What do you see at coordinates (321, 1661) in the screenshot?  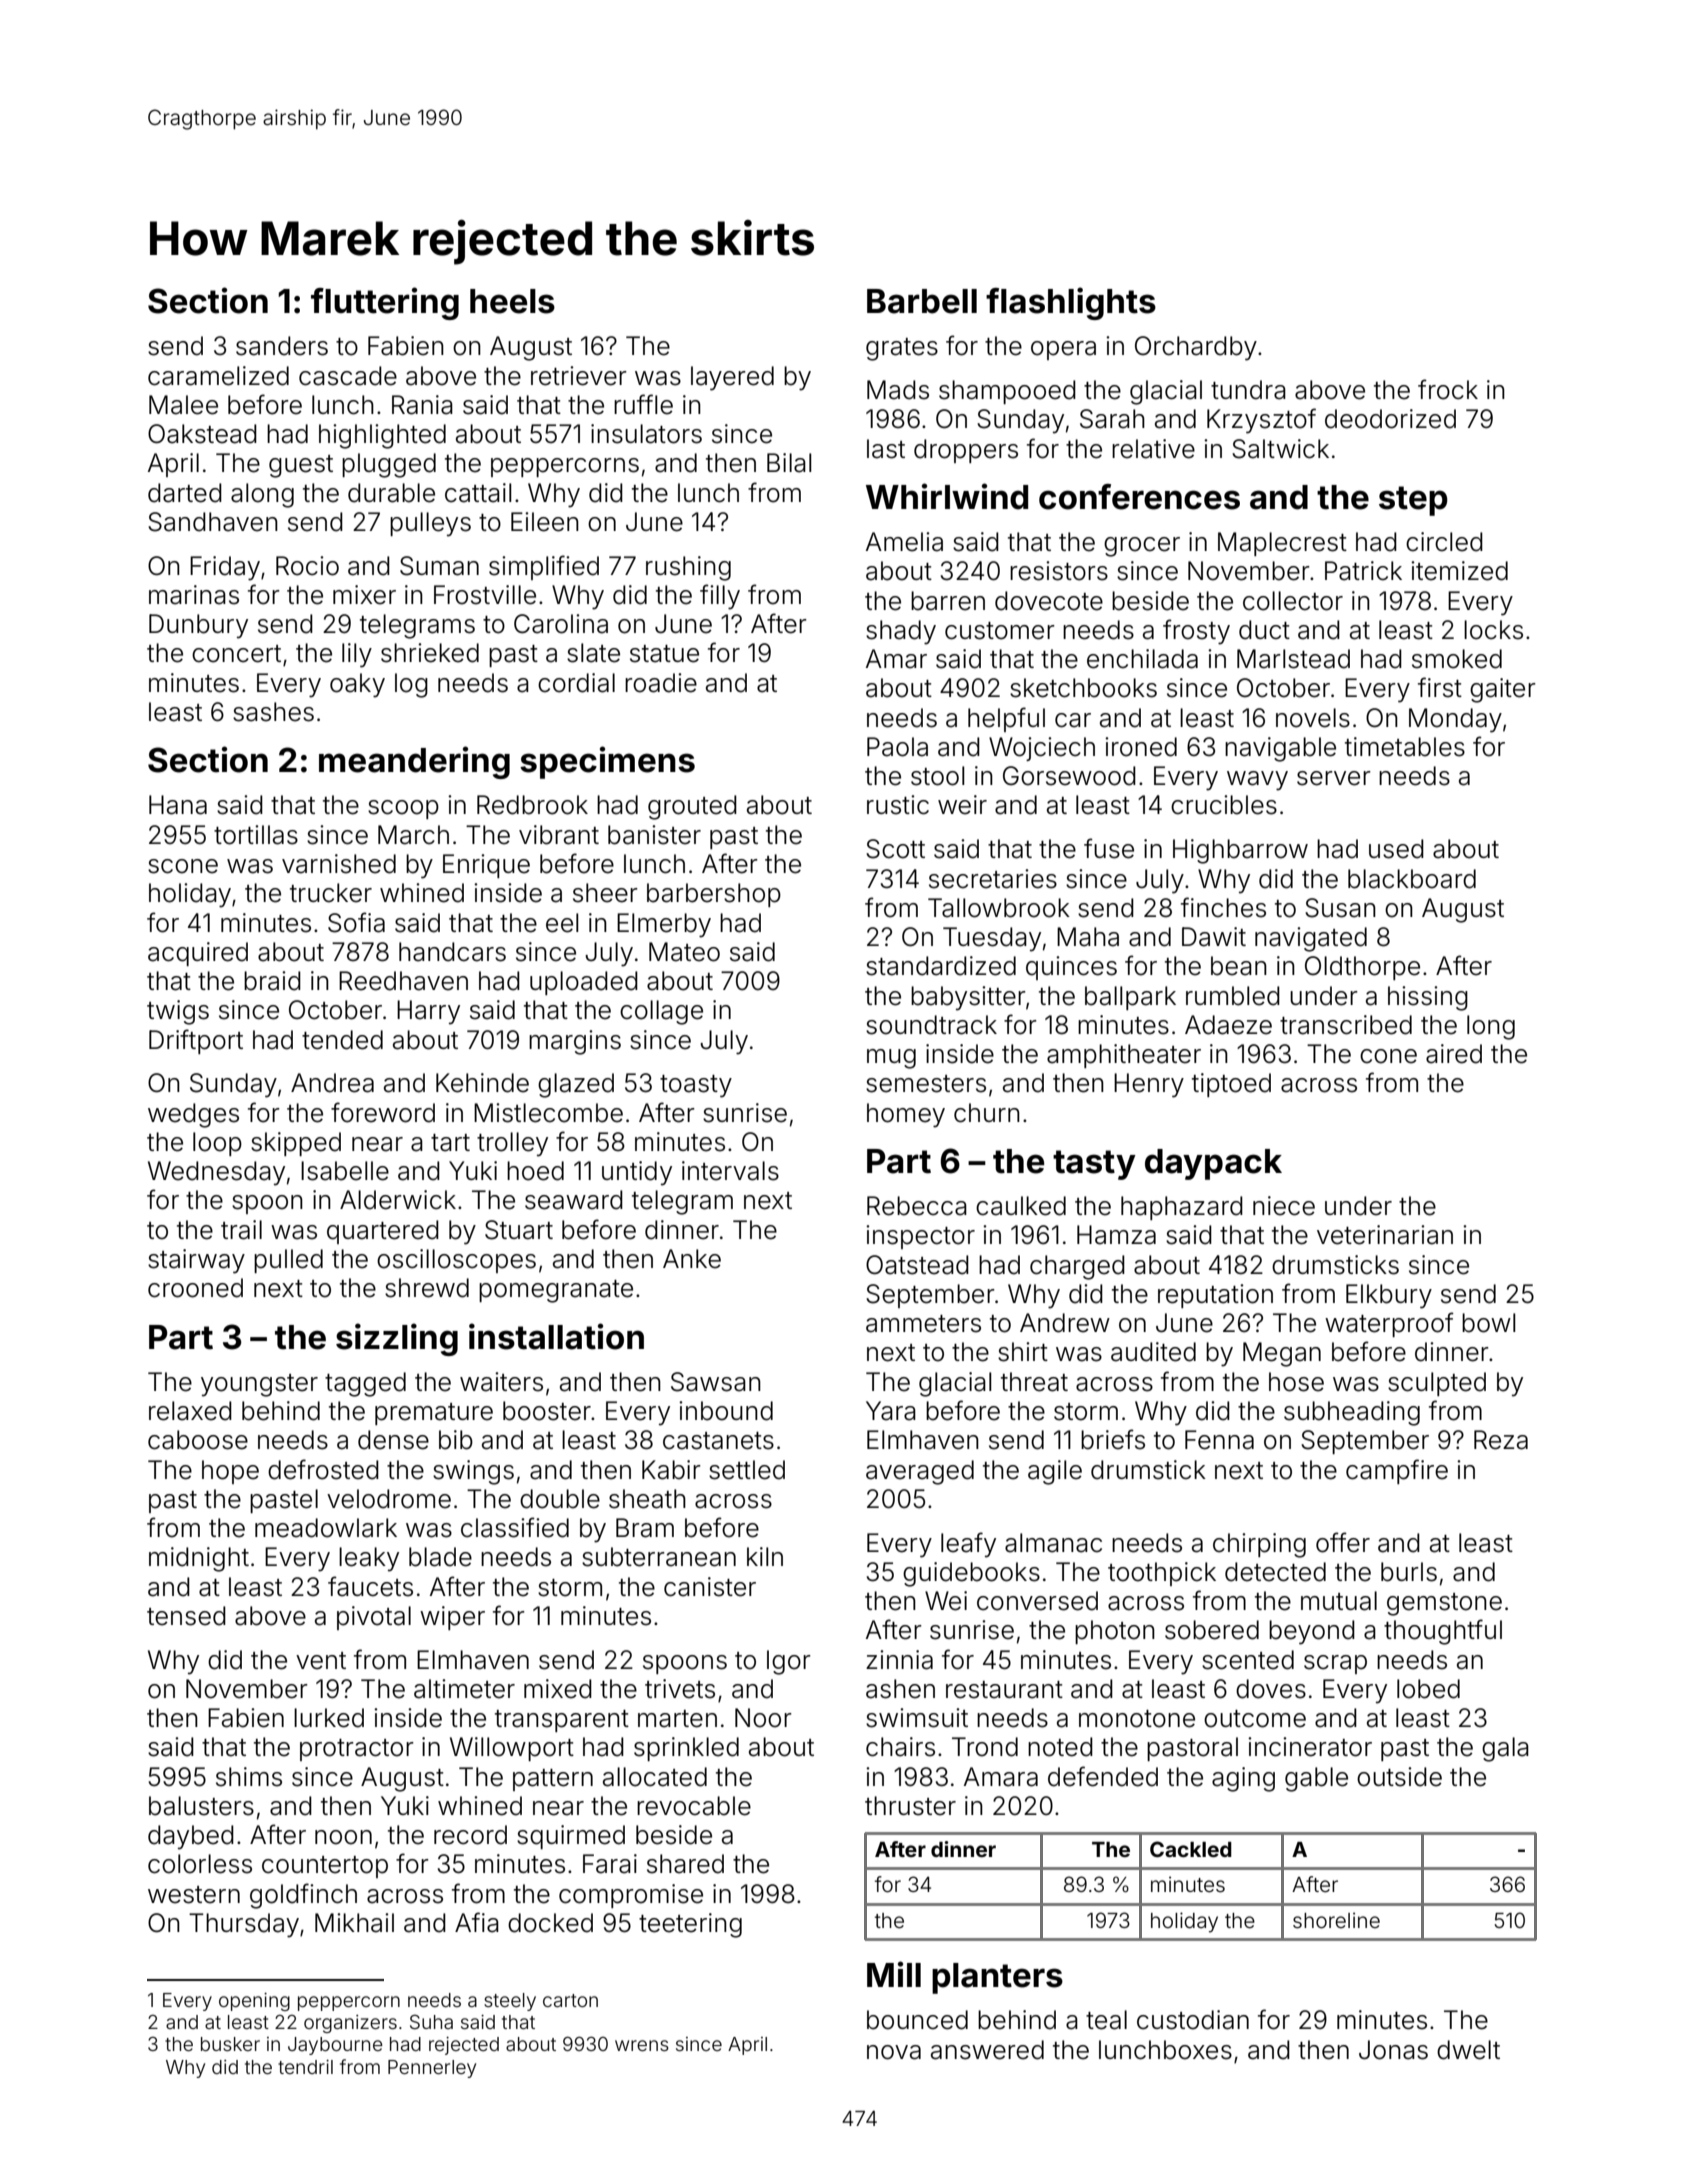 I see `vent` at bounding box center [321, 1661].
